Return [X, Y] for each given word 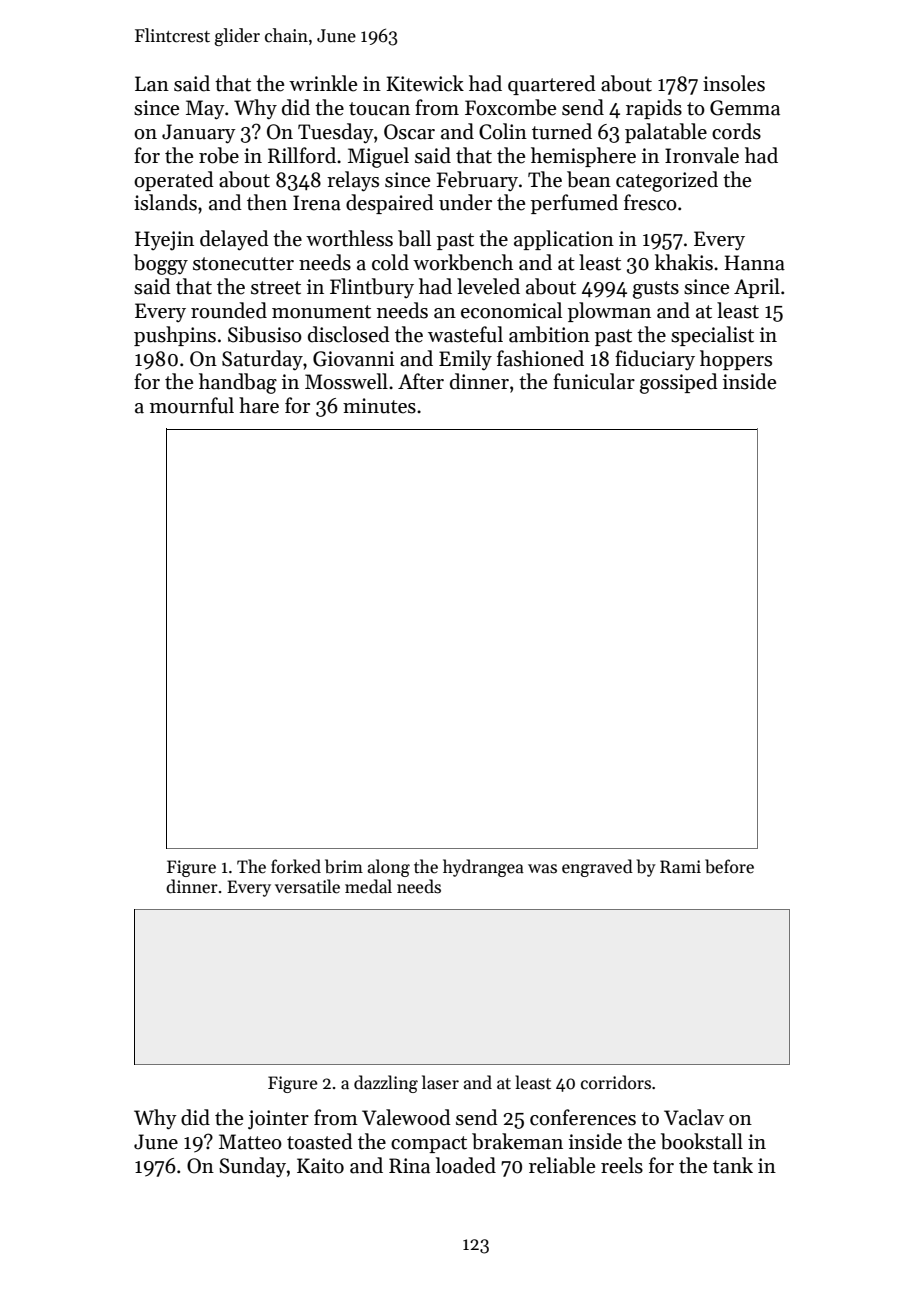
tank [733, 1165]
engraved [597, 868]
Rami [680, 867]
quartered [552, 85]
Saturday [262, 360]
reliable [562, 1165]
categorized [667, 181]
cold [390, 262]
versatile [307, 886]
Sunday [252, 1167]
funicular [594, 381]
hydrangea [483, 868]
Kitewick [425, 83]
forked [296, 866]
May [205, 110]
